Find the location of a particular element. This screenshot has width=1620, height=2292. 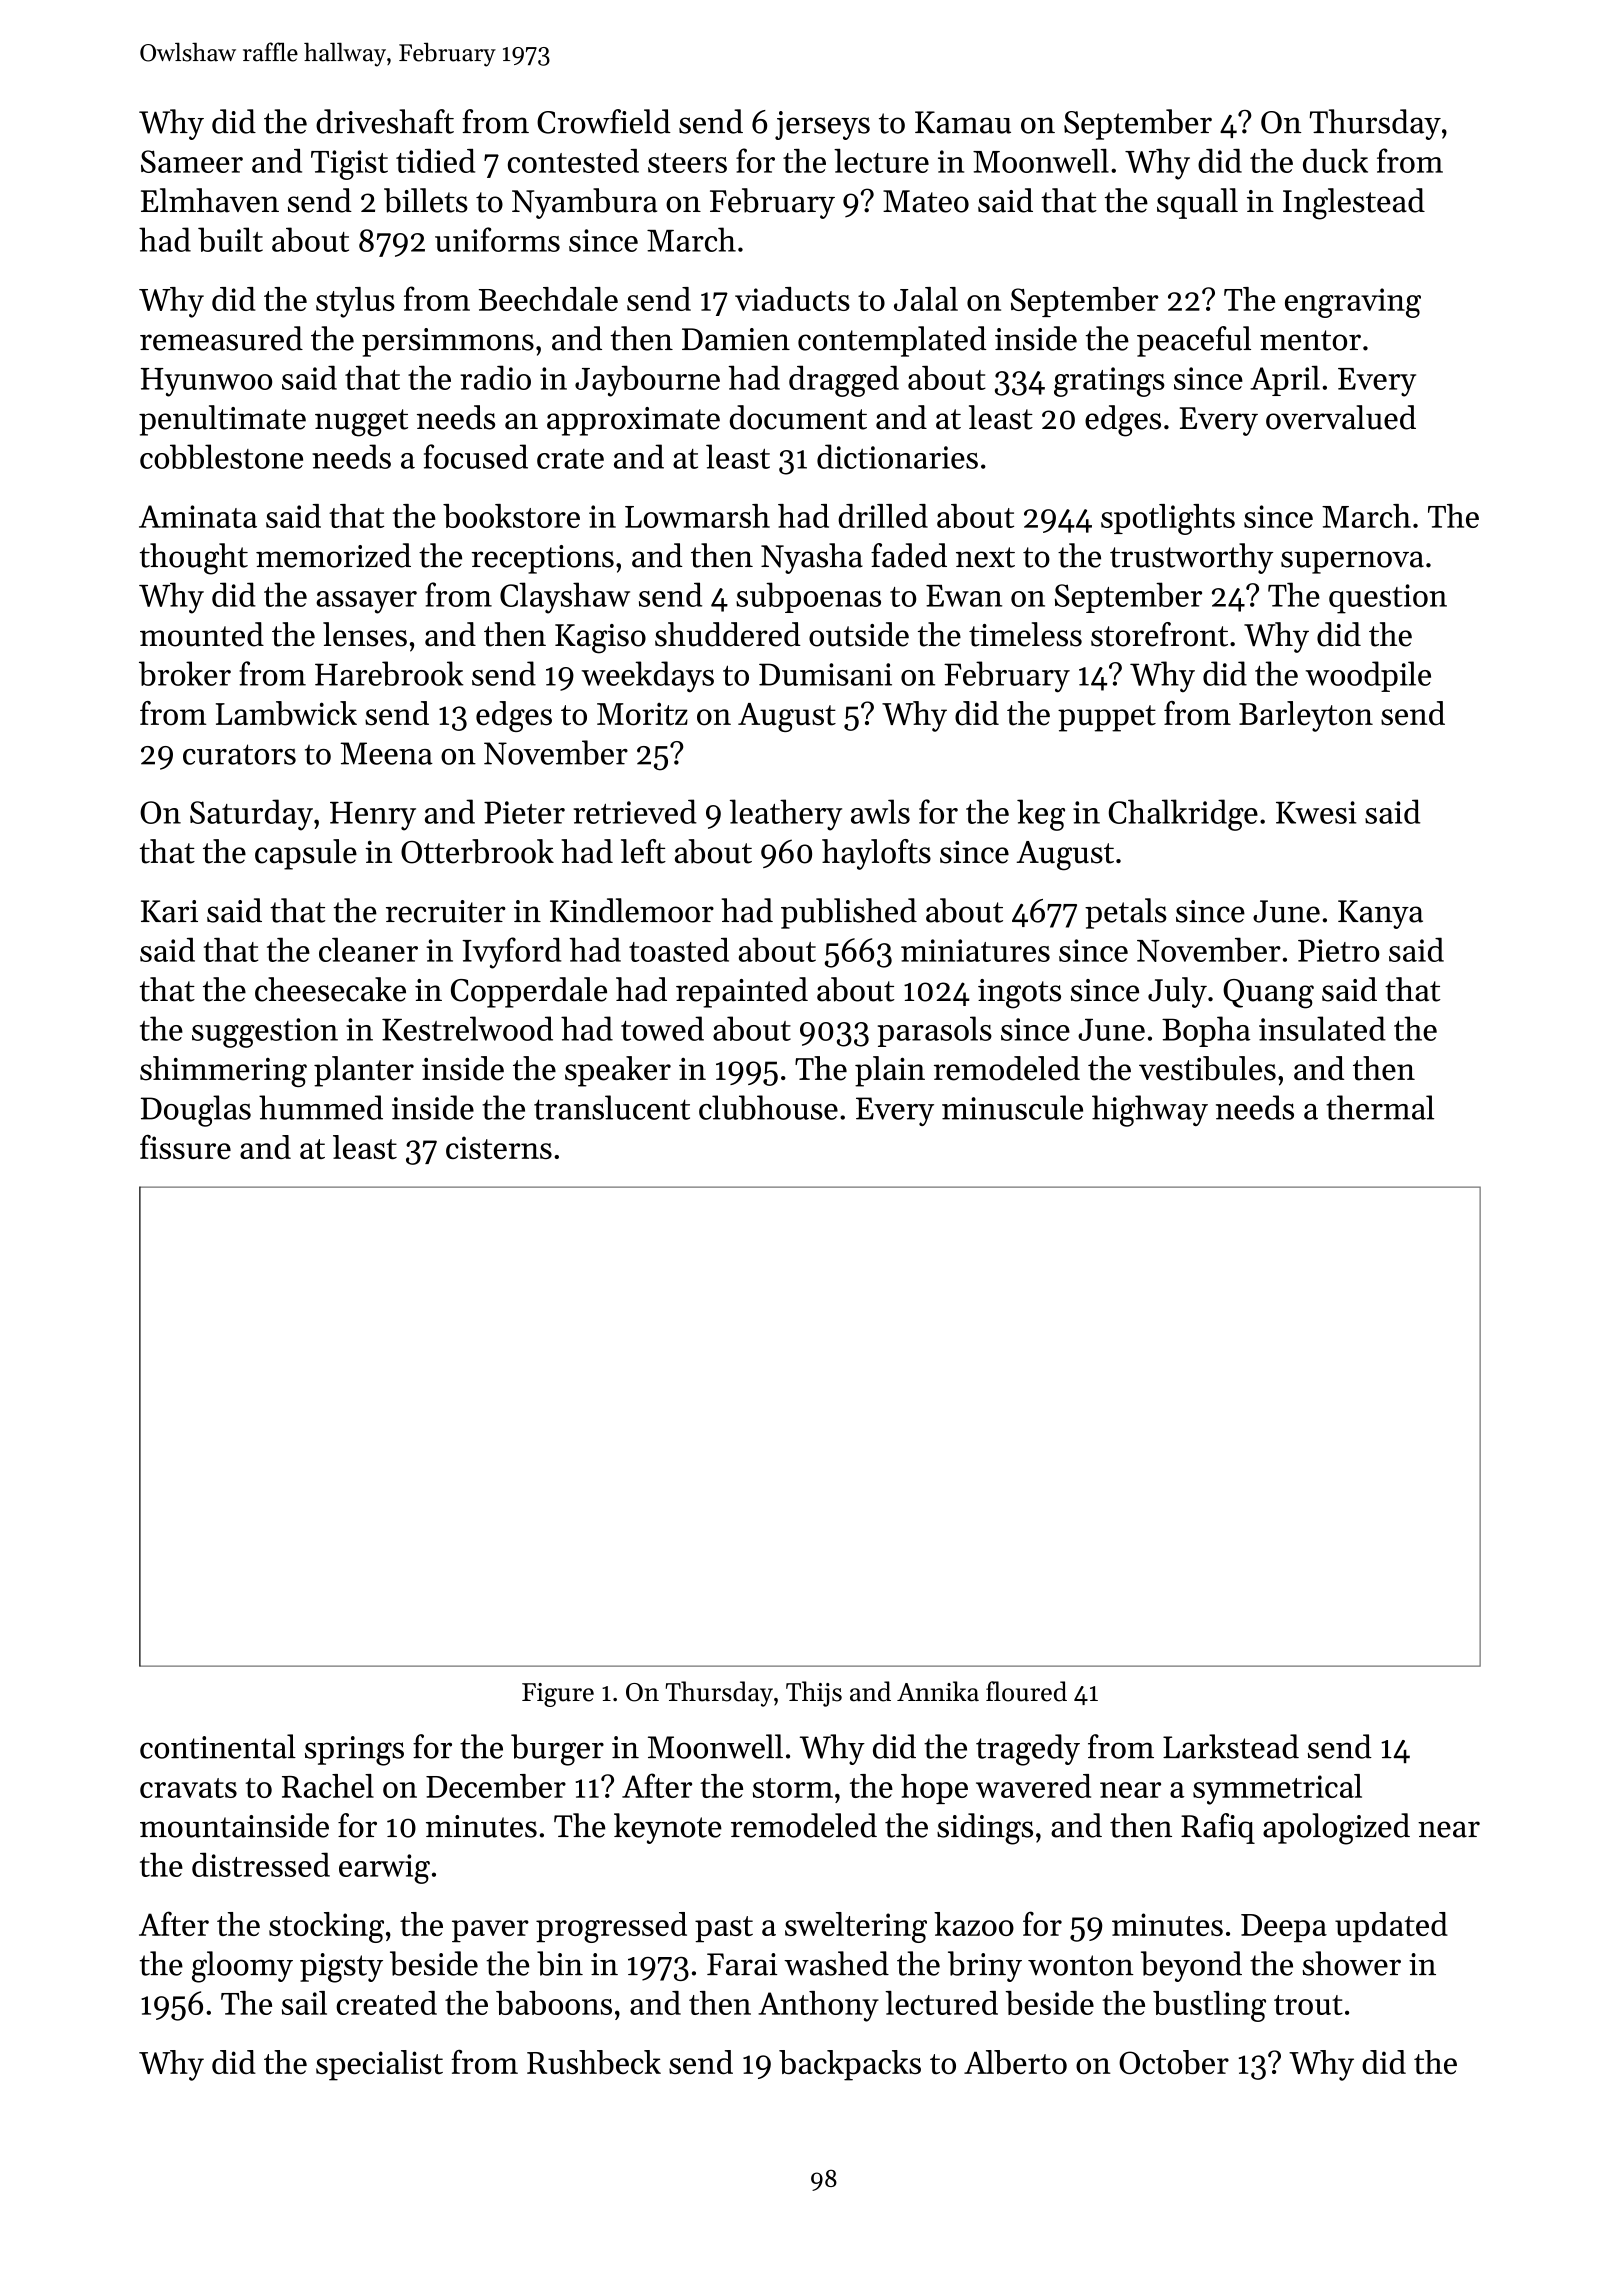

capsule is located at coordinates (306, 854).
